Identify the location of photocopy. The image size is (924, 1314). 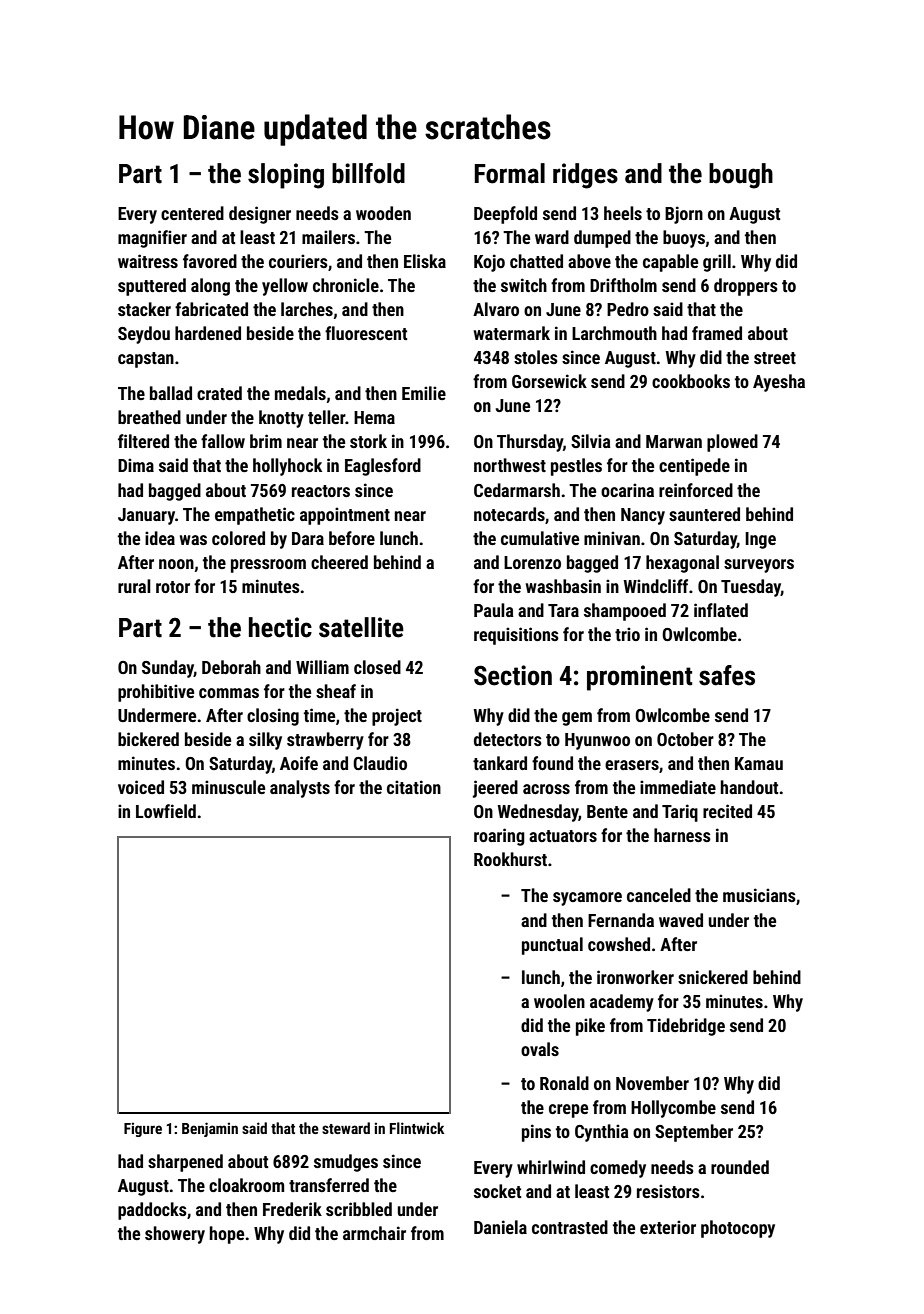
(738, 1229).
